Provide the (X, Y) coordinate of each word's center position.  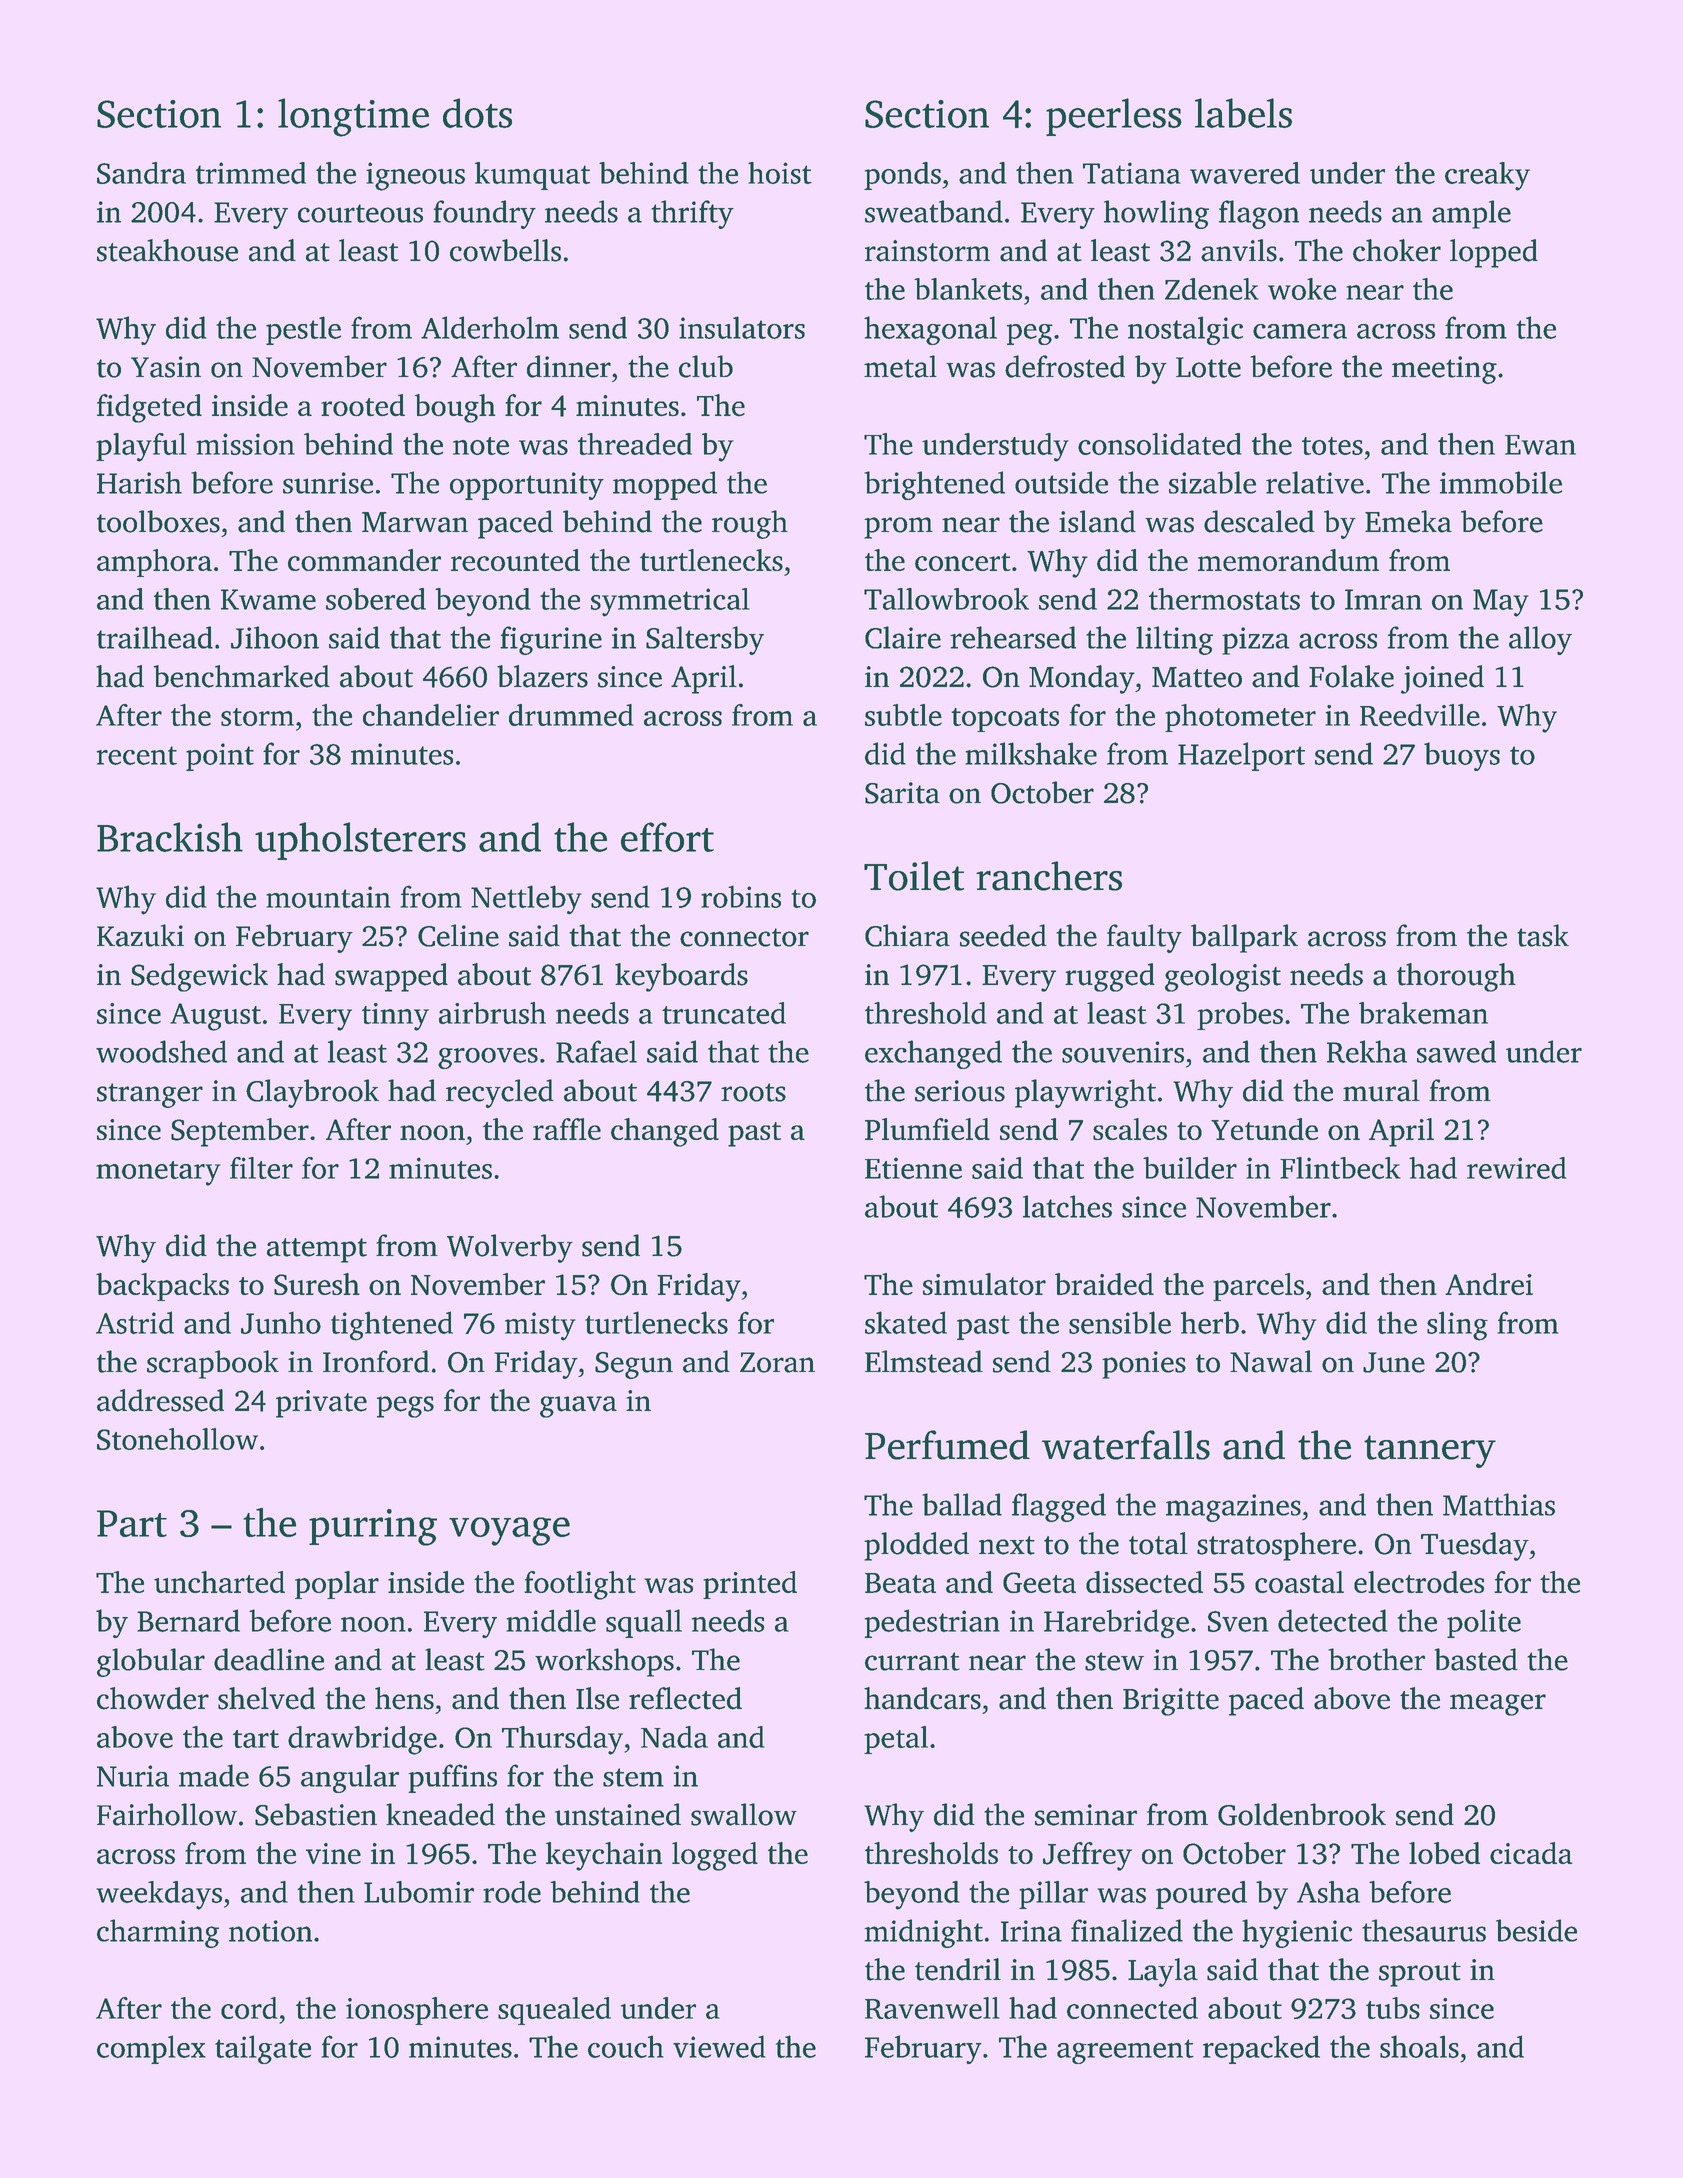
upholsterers (360, 841)
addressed (160, 1400)
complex (151, 2049)
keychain (604, 1856)
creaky (1487, 176)
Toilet (914, 876)
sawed (1456, 1051)
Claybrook (312, 1093)
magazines (1233, 1508)
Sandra (141, 173)
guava (578, 1407)
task (1543, 935)
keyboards (681, 977)
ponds (902, 176)
